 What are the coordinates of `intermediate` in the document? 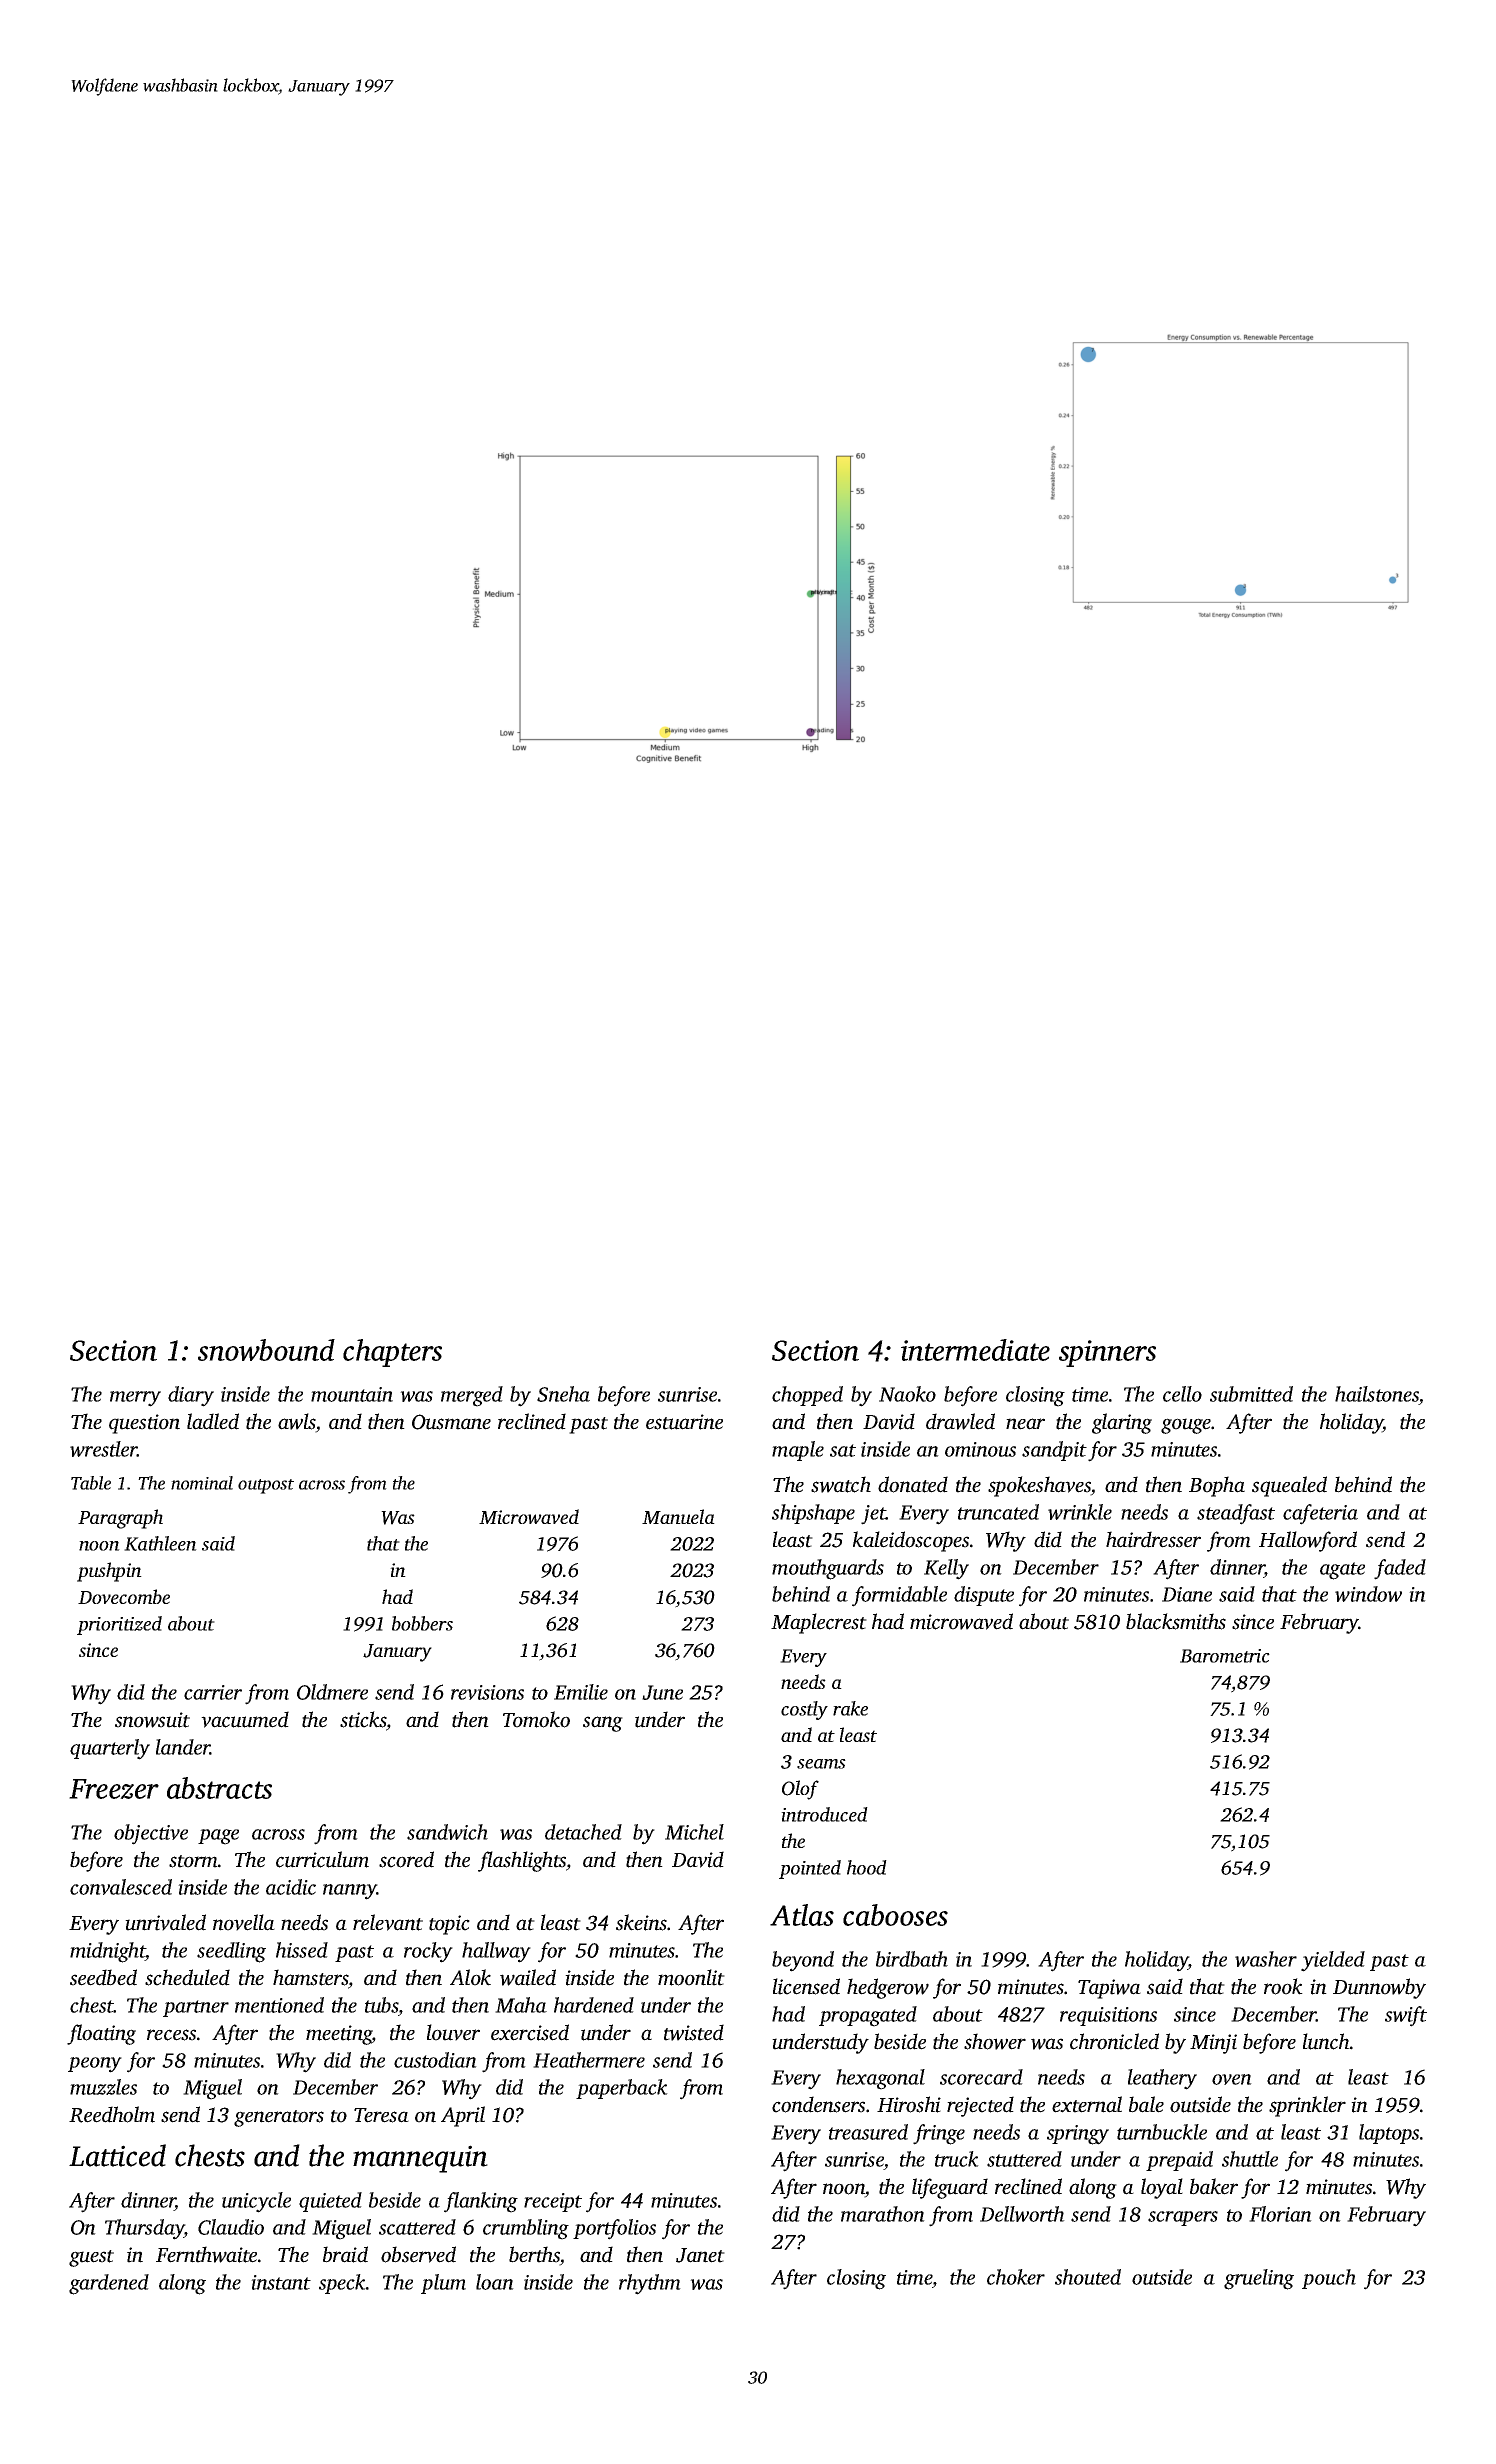 It's located at (975, 1350).
